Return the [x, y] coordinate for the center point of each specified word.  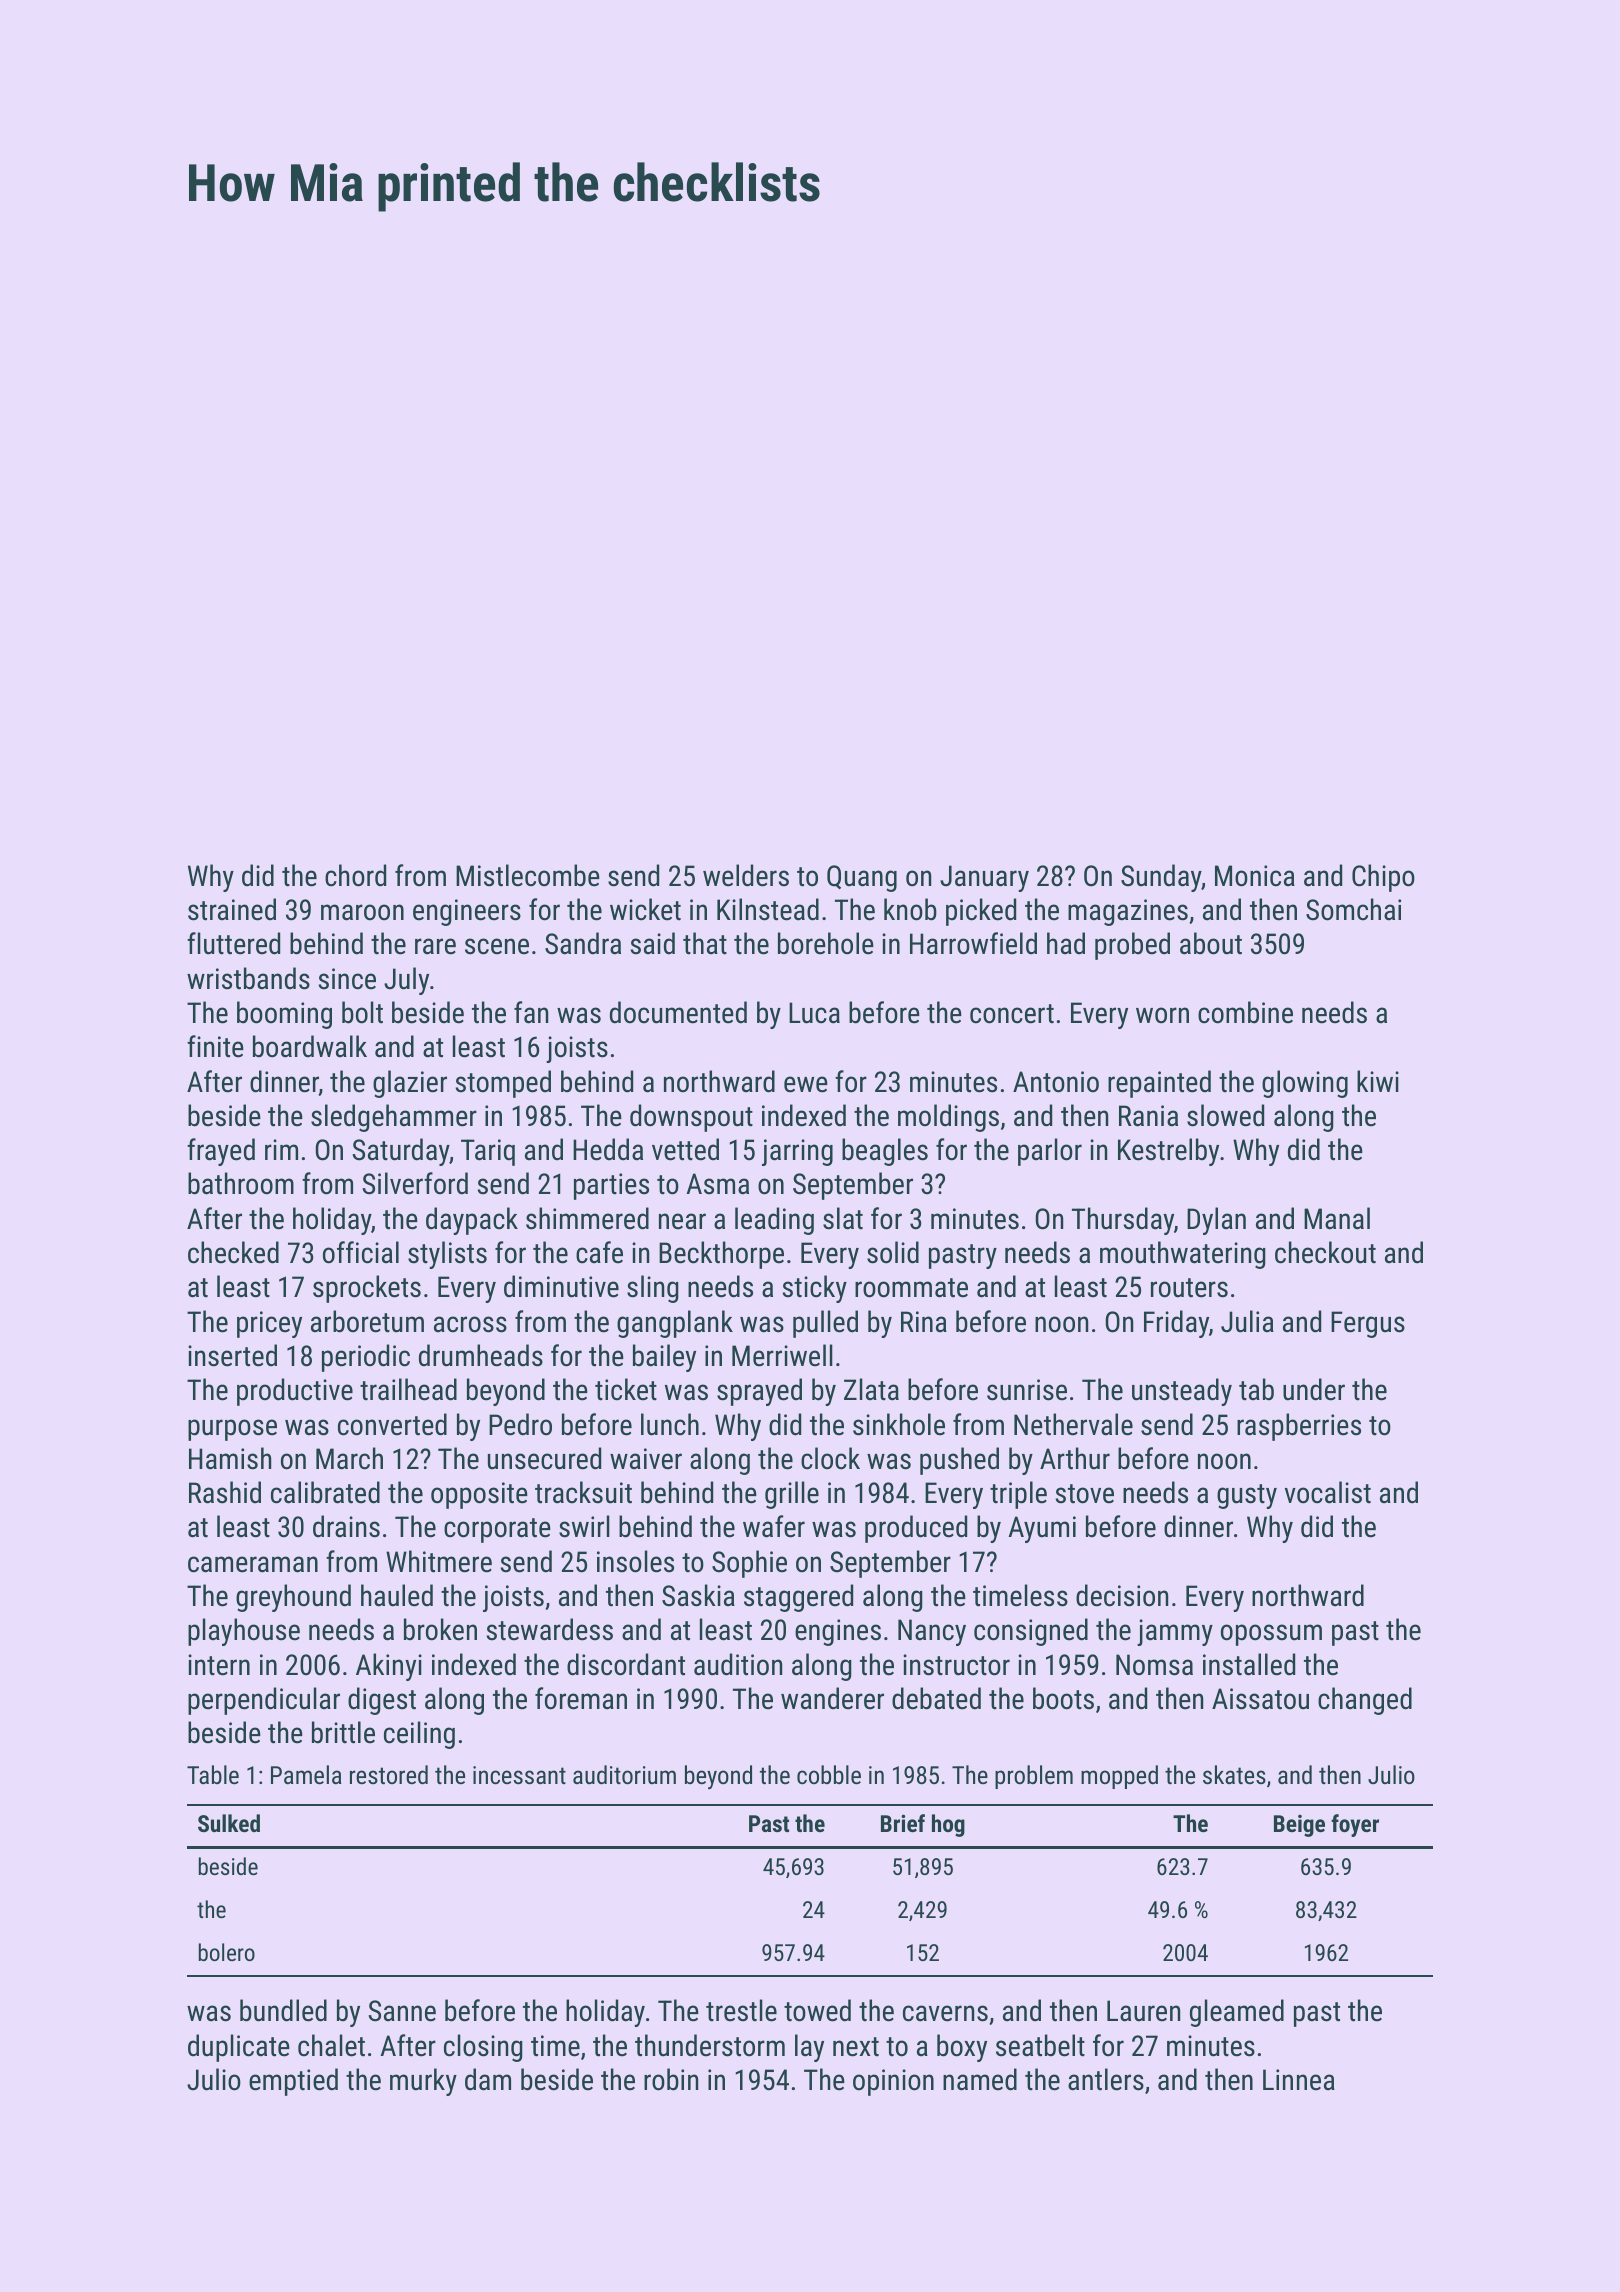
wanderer [832, 1698]
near [682, 1221]
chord [355, 875]
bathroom [241, 1183]
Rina [924, 1322]
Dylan [1216, 1221]
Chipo [1383, 878]
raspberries [1299, 1427]
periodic [366, 1358]
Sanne [402, 2011]
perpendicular [264, 1701]
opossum [1271, 1635]
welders [746, 875]
